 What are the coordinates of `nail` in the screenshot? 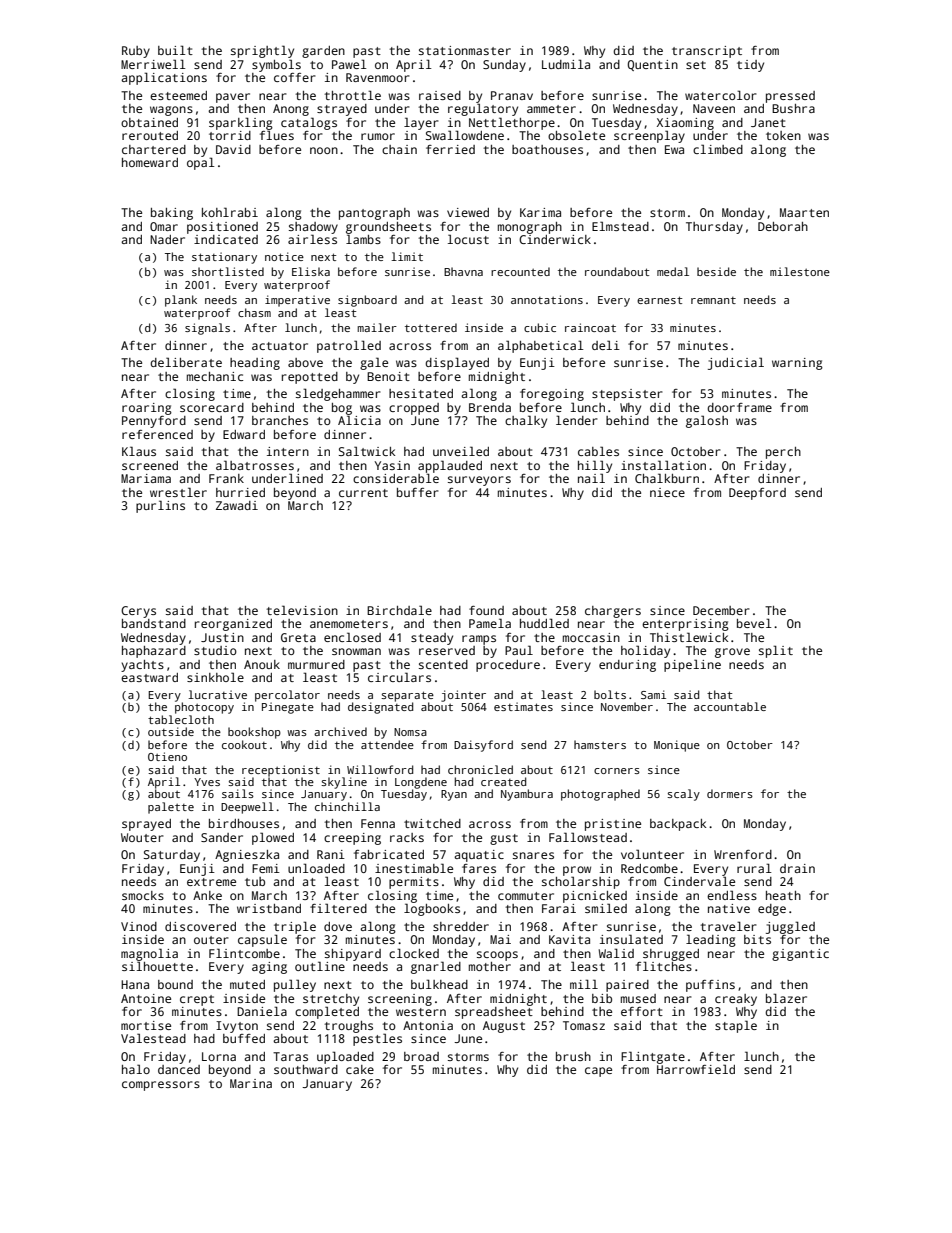 It's located at (591, 478).
